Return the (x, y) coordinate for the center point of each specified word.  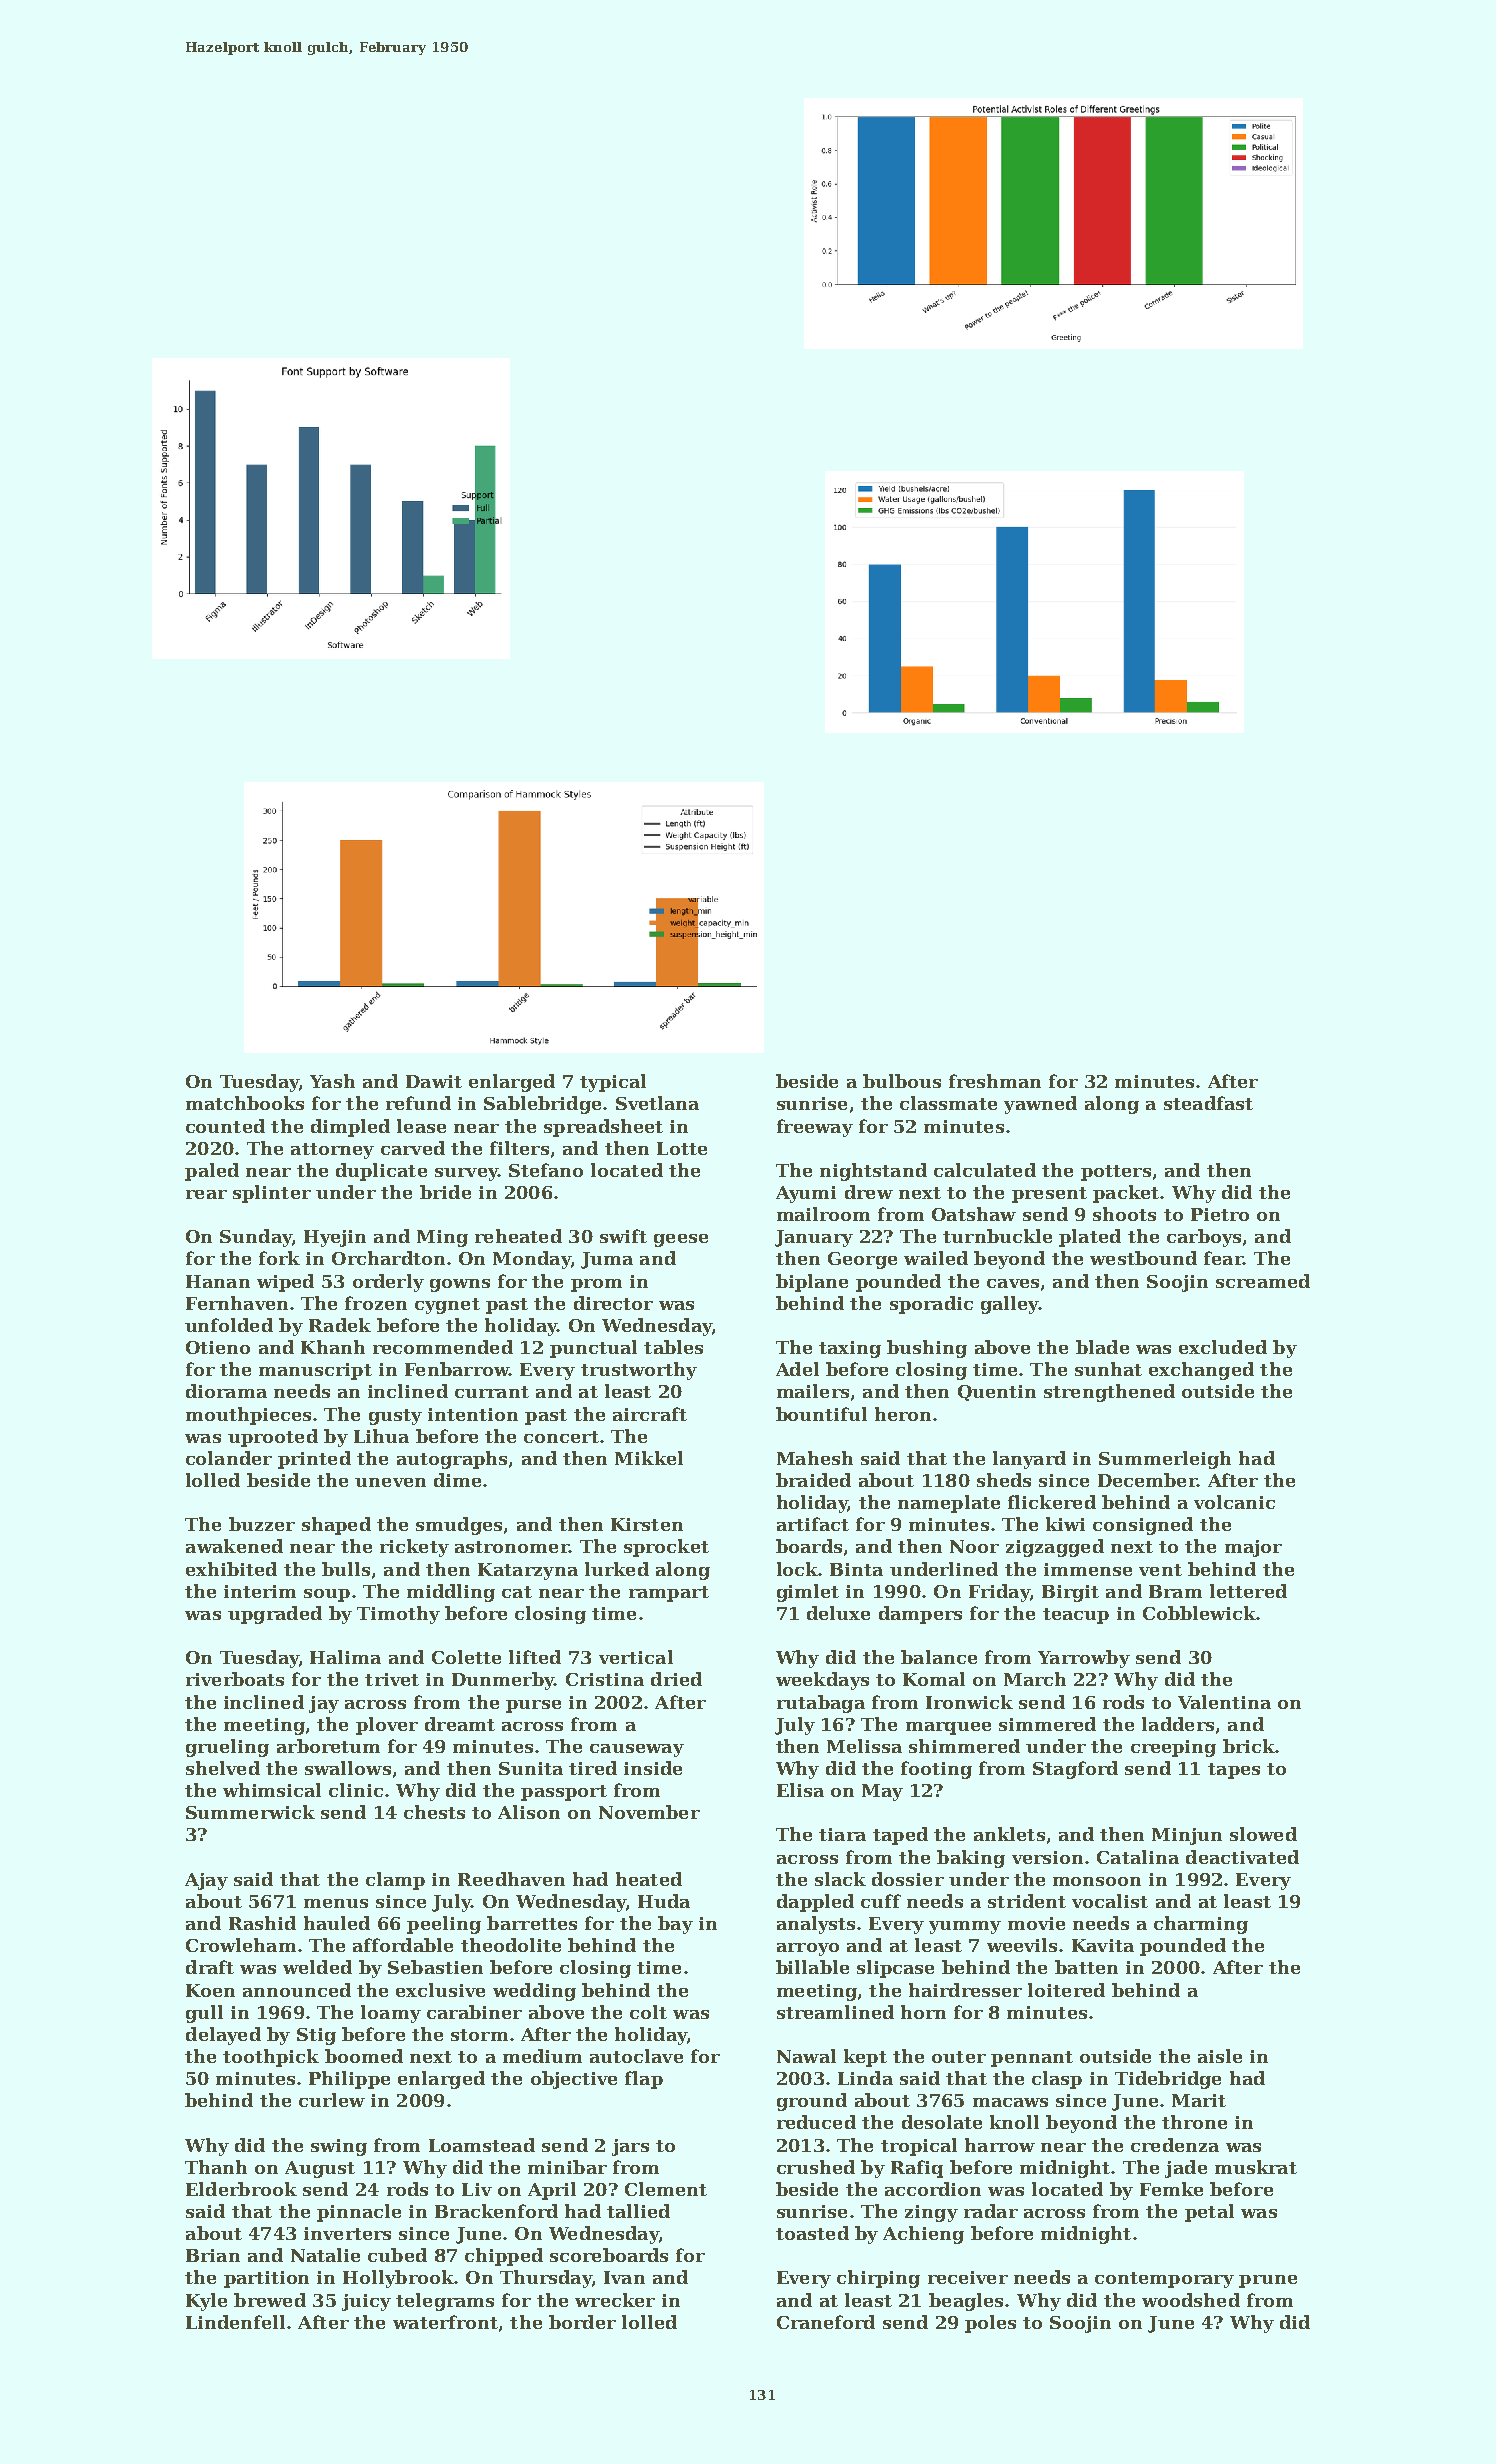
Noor (974, 1546)
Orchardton (388, 1258)
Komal (934, 1679)
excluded (1223, 1347)
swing (339, 2147)
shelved (223, 1768)
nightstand (873, 1172)
